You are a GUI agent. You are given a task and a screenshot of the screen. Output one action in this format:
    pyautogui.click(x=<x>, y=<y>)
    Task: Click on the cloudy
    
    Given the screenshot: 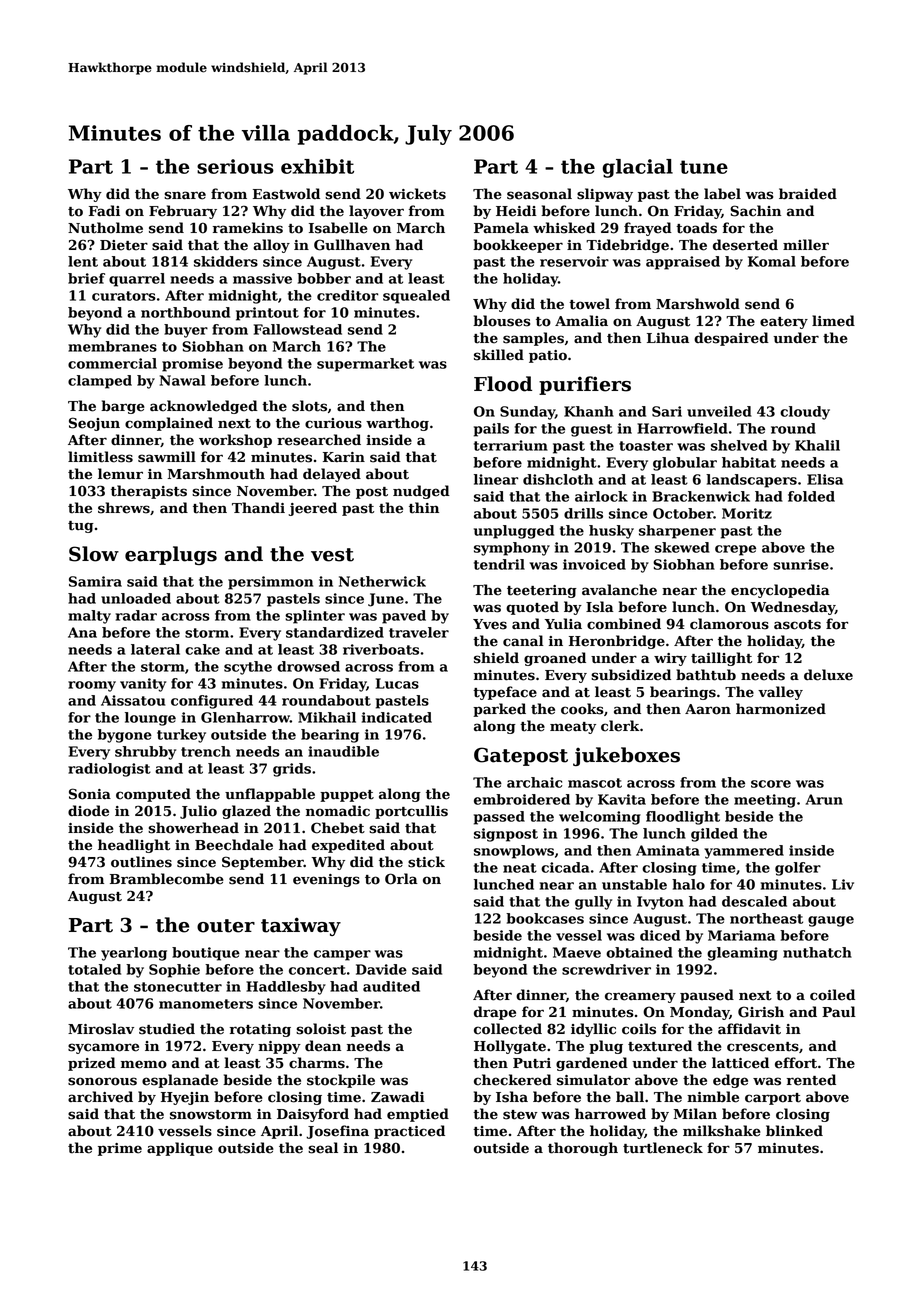 What is the action you would take?
    pyautogui.click(x=805, y=413)
